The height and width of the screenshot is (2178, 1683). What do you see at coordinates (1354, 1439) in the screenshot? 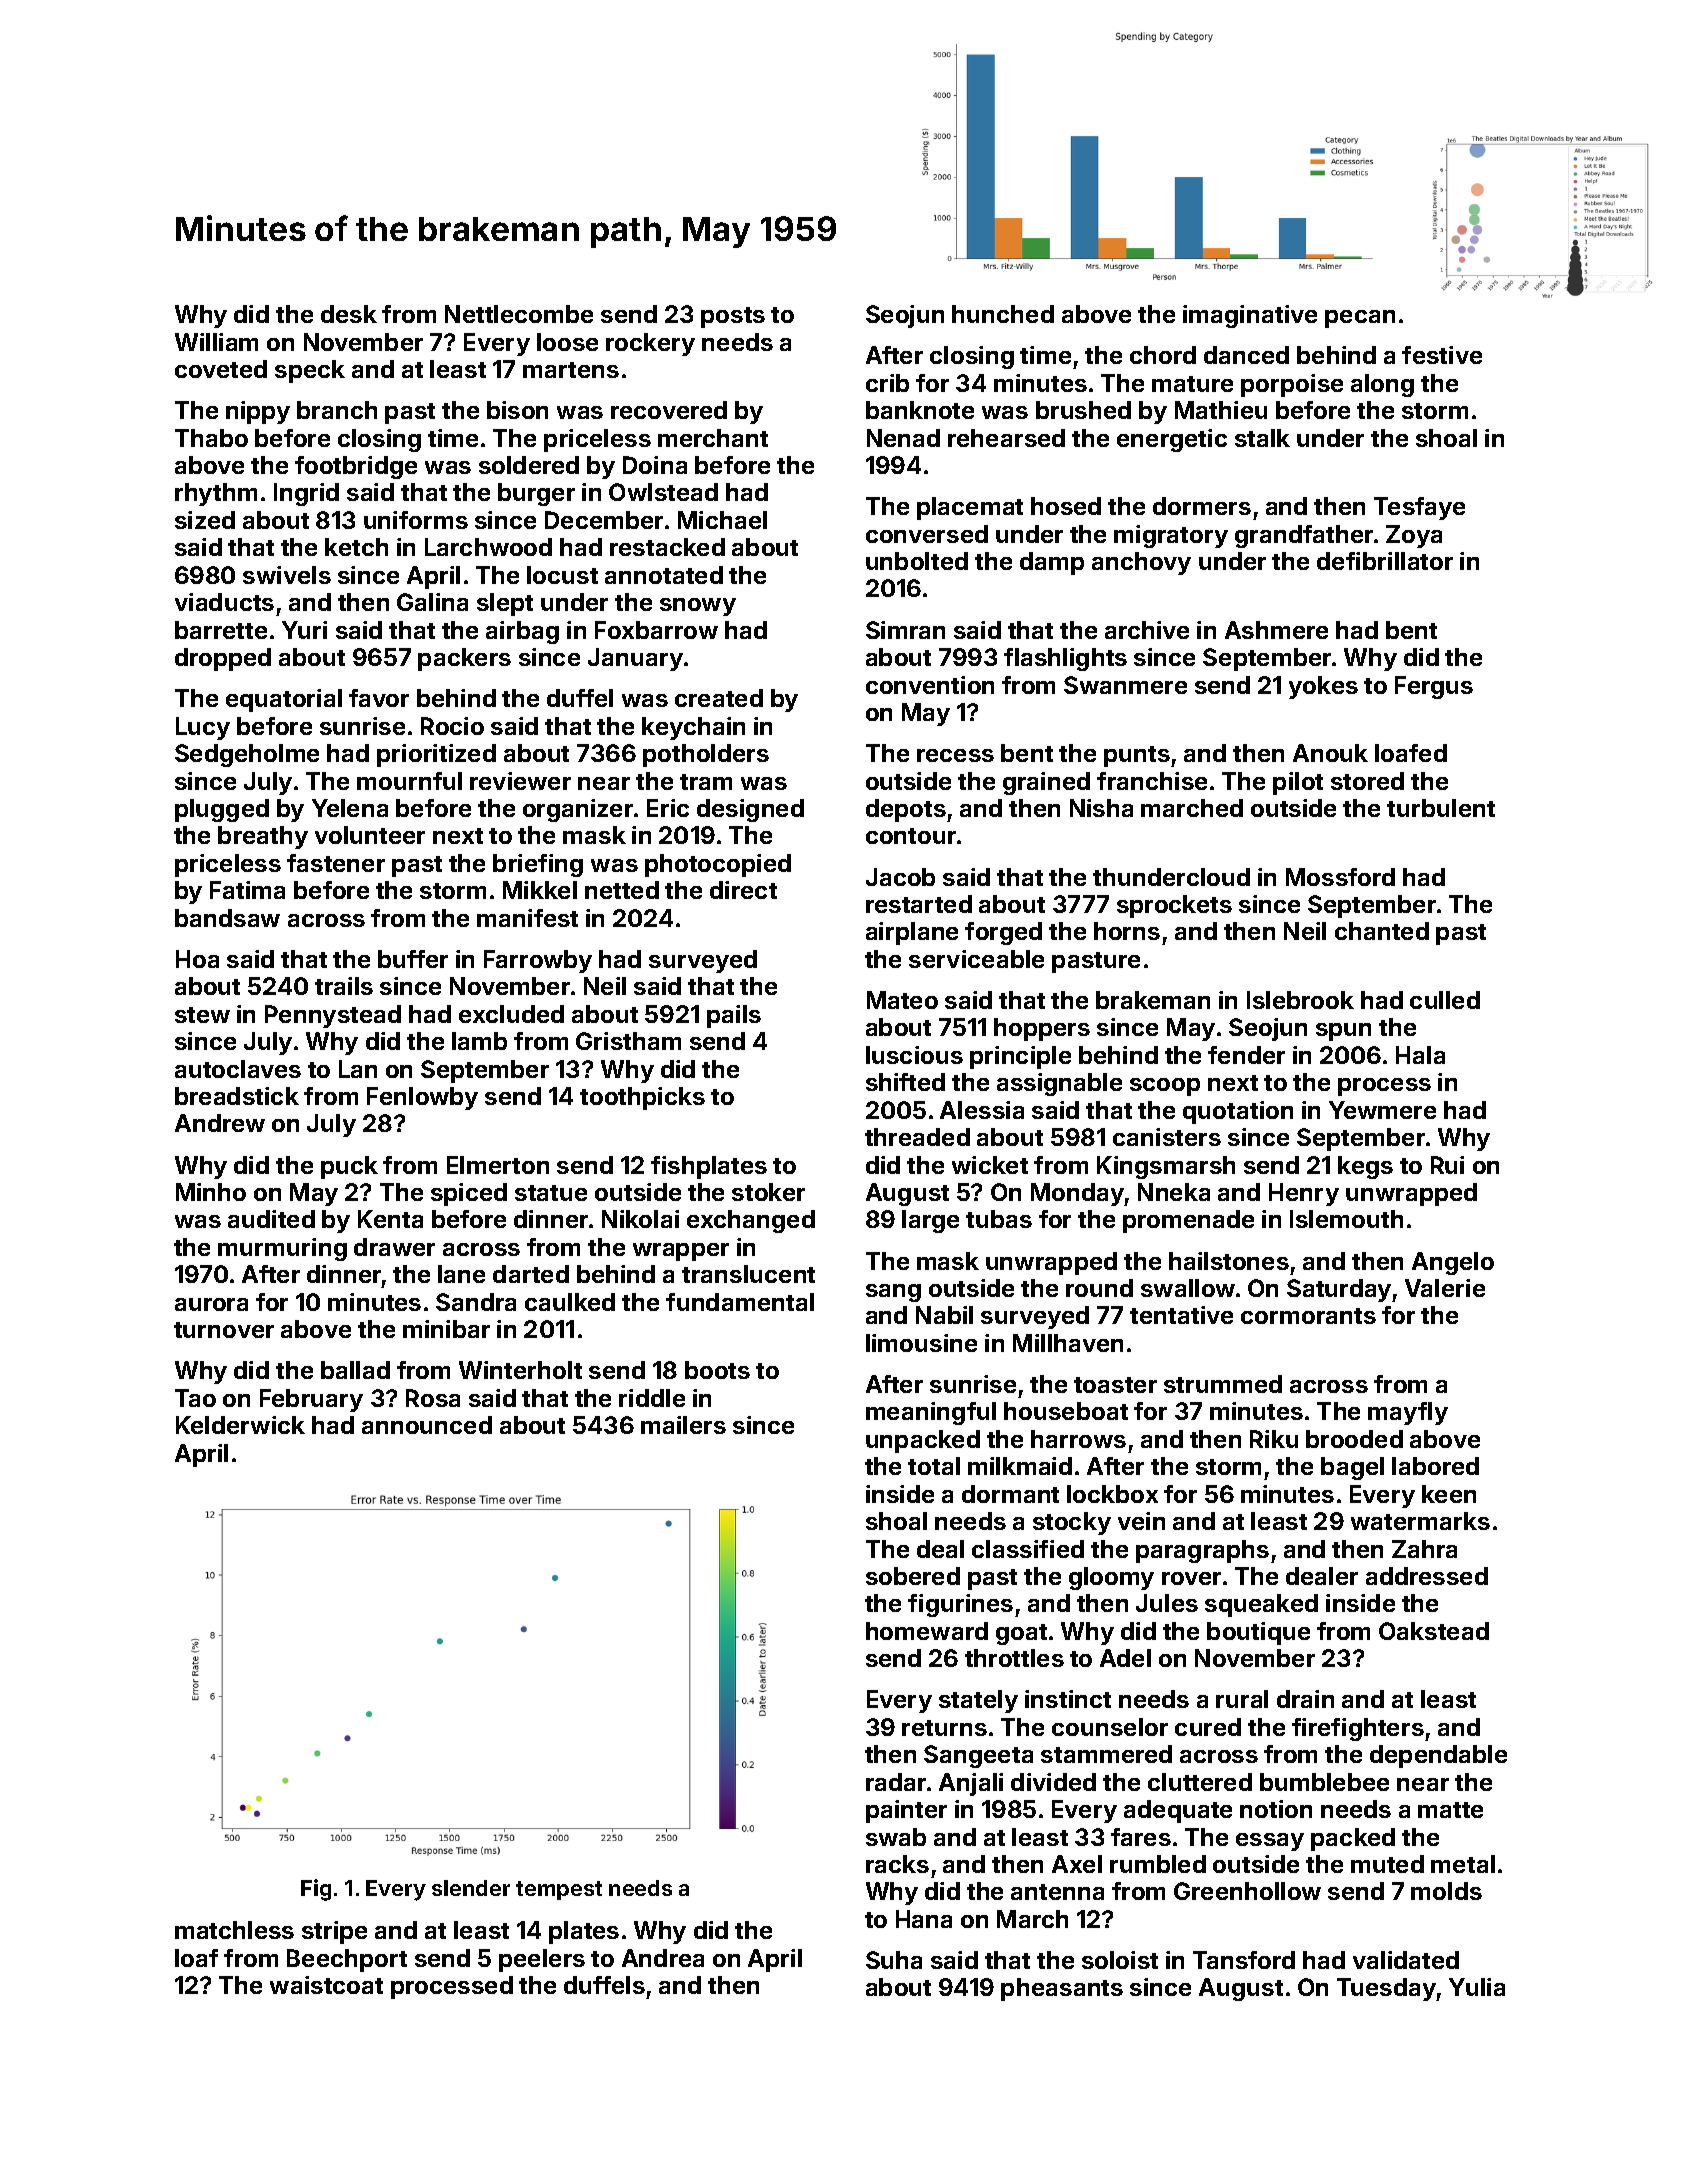
I see `brooded` at bounding box center [1354, 1439].
